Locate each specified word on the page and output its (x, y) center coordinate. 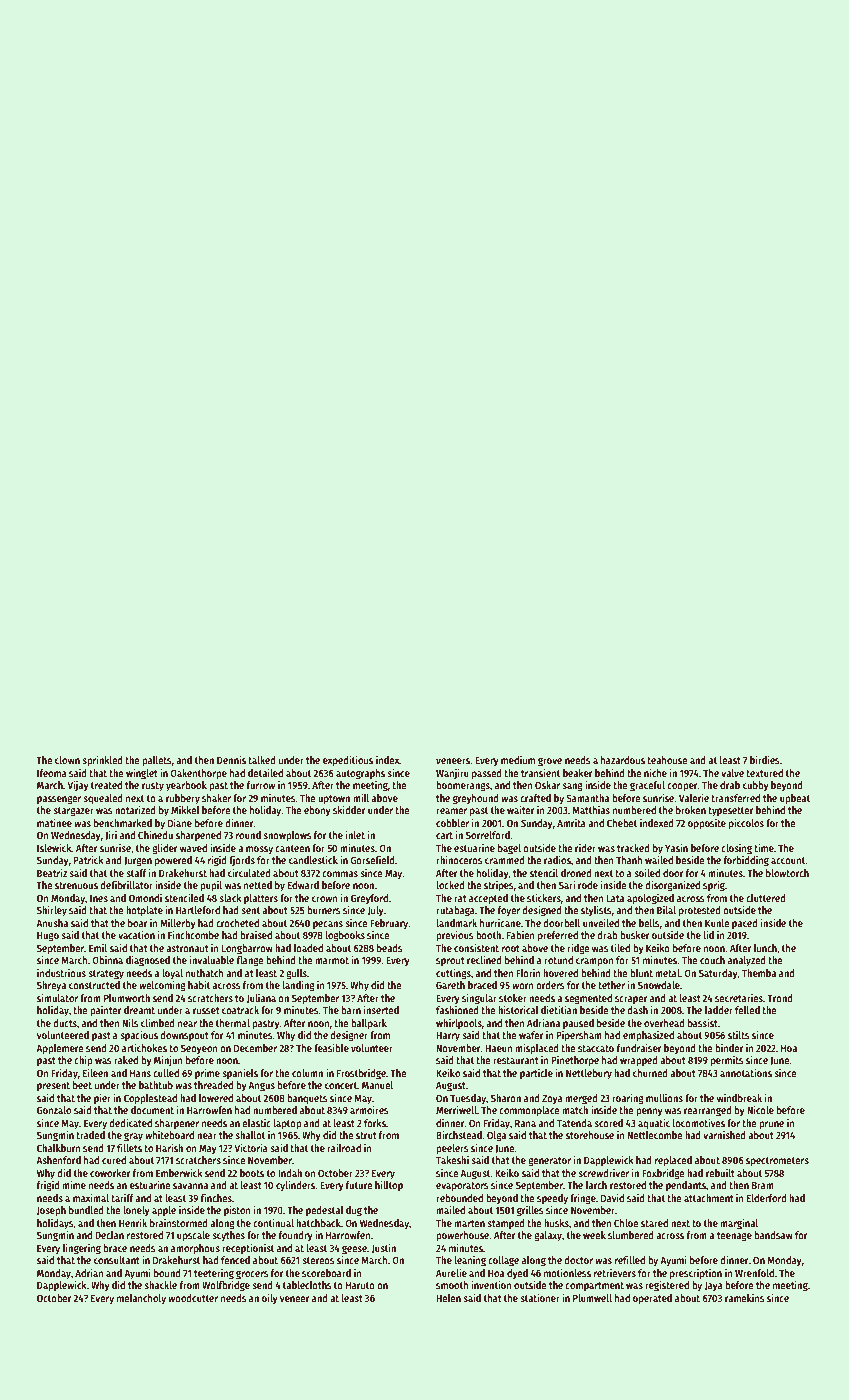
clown (67, 760)
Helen (448, 1298)
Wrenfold (754, 1273)
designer (349, 1036)
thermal (233, 1023)
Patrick (88, 860)
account (788, 860)
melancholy (141, 1299)
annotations (746, 1073)
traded (90, 1135)
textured (764, 773)
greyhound (476, 799)
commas (340, 874)
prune (771, 1125)
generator (549, 1162)
